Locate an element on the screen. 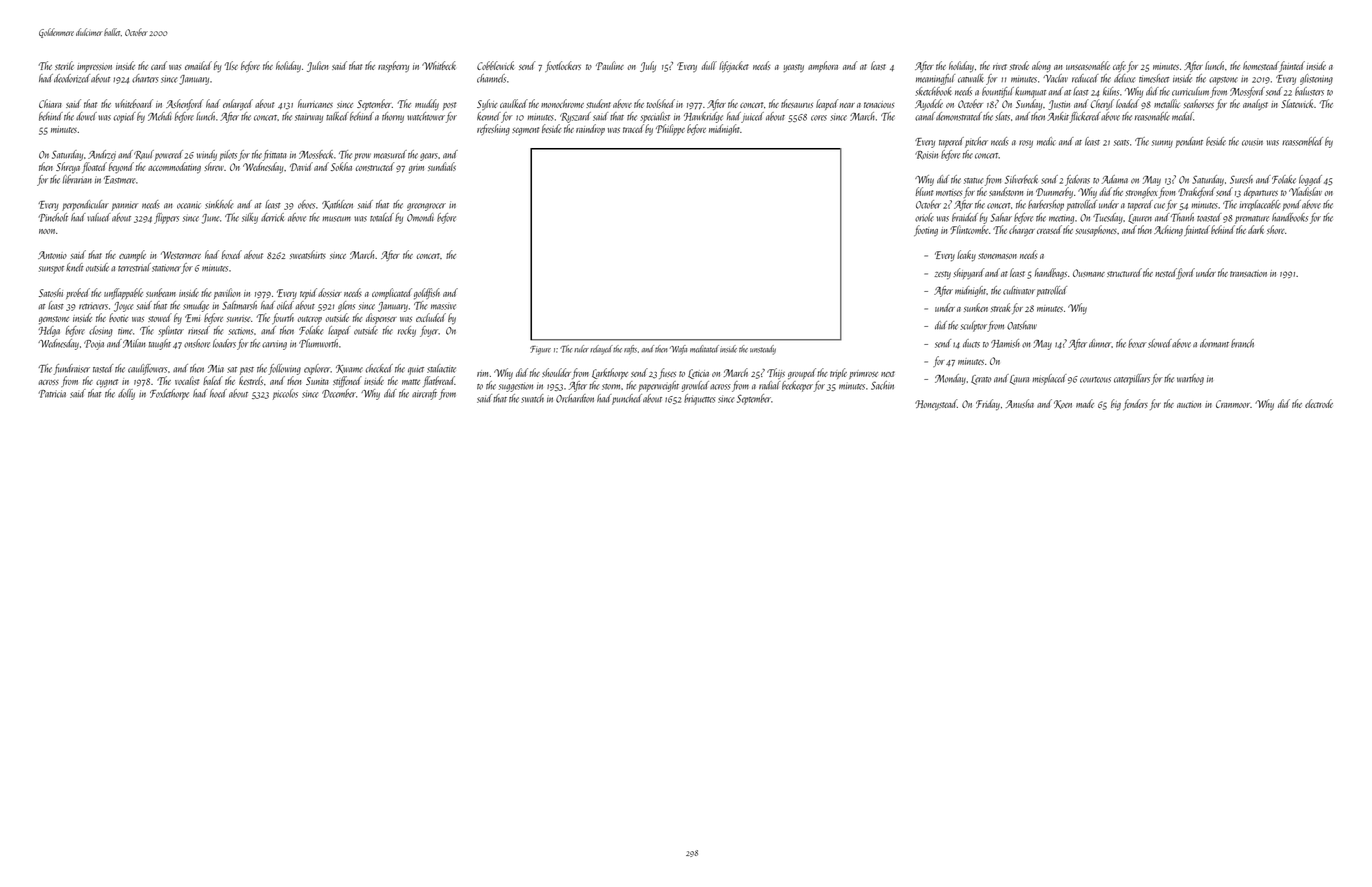 The height and width of the screenshot is (887, 1372). sunny is located at coordinates (1162, 144).
